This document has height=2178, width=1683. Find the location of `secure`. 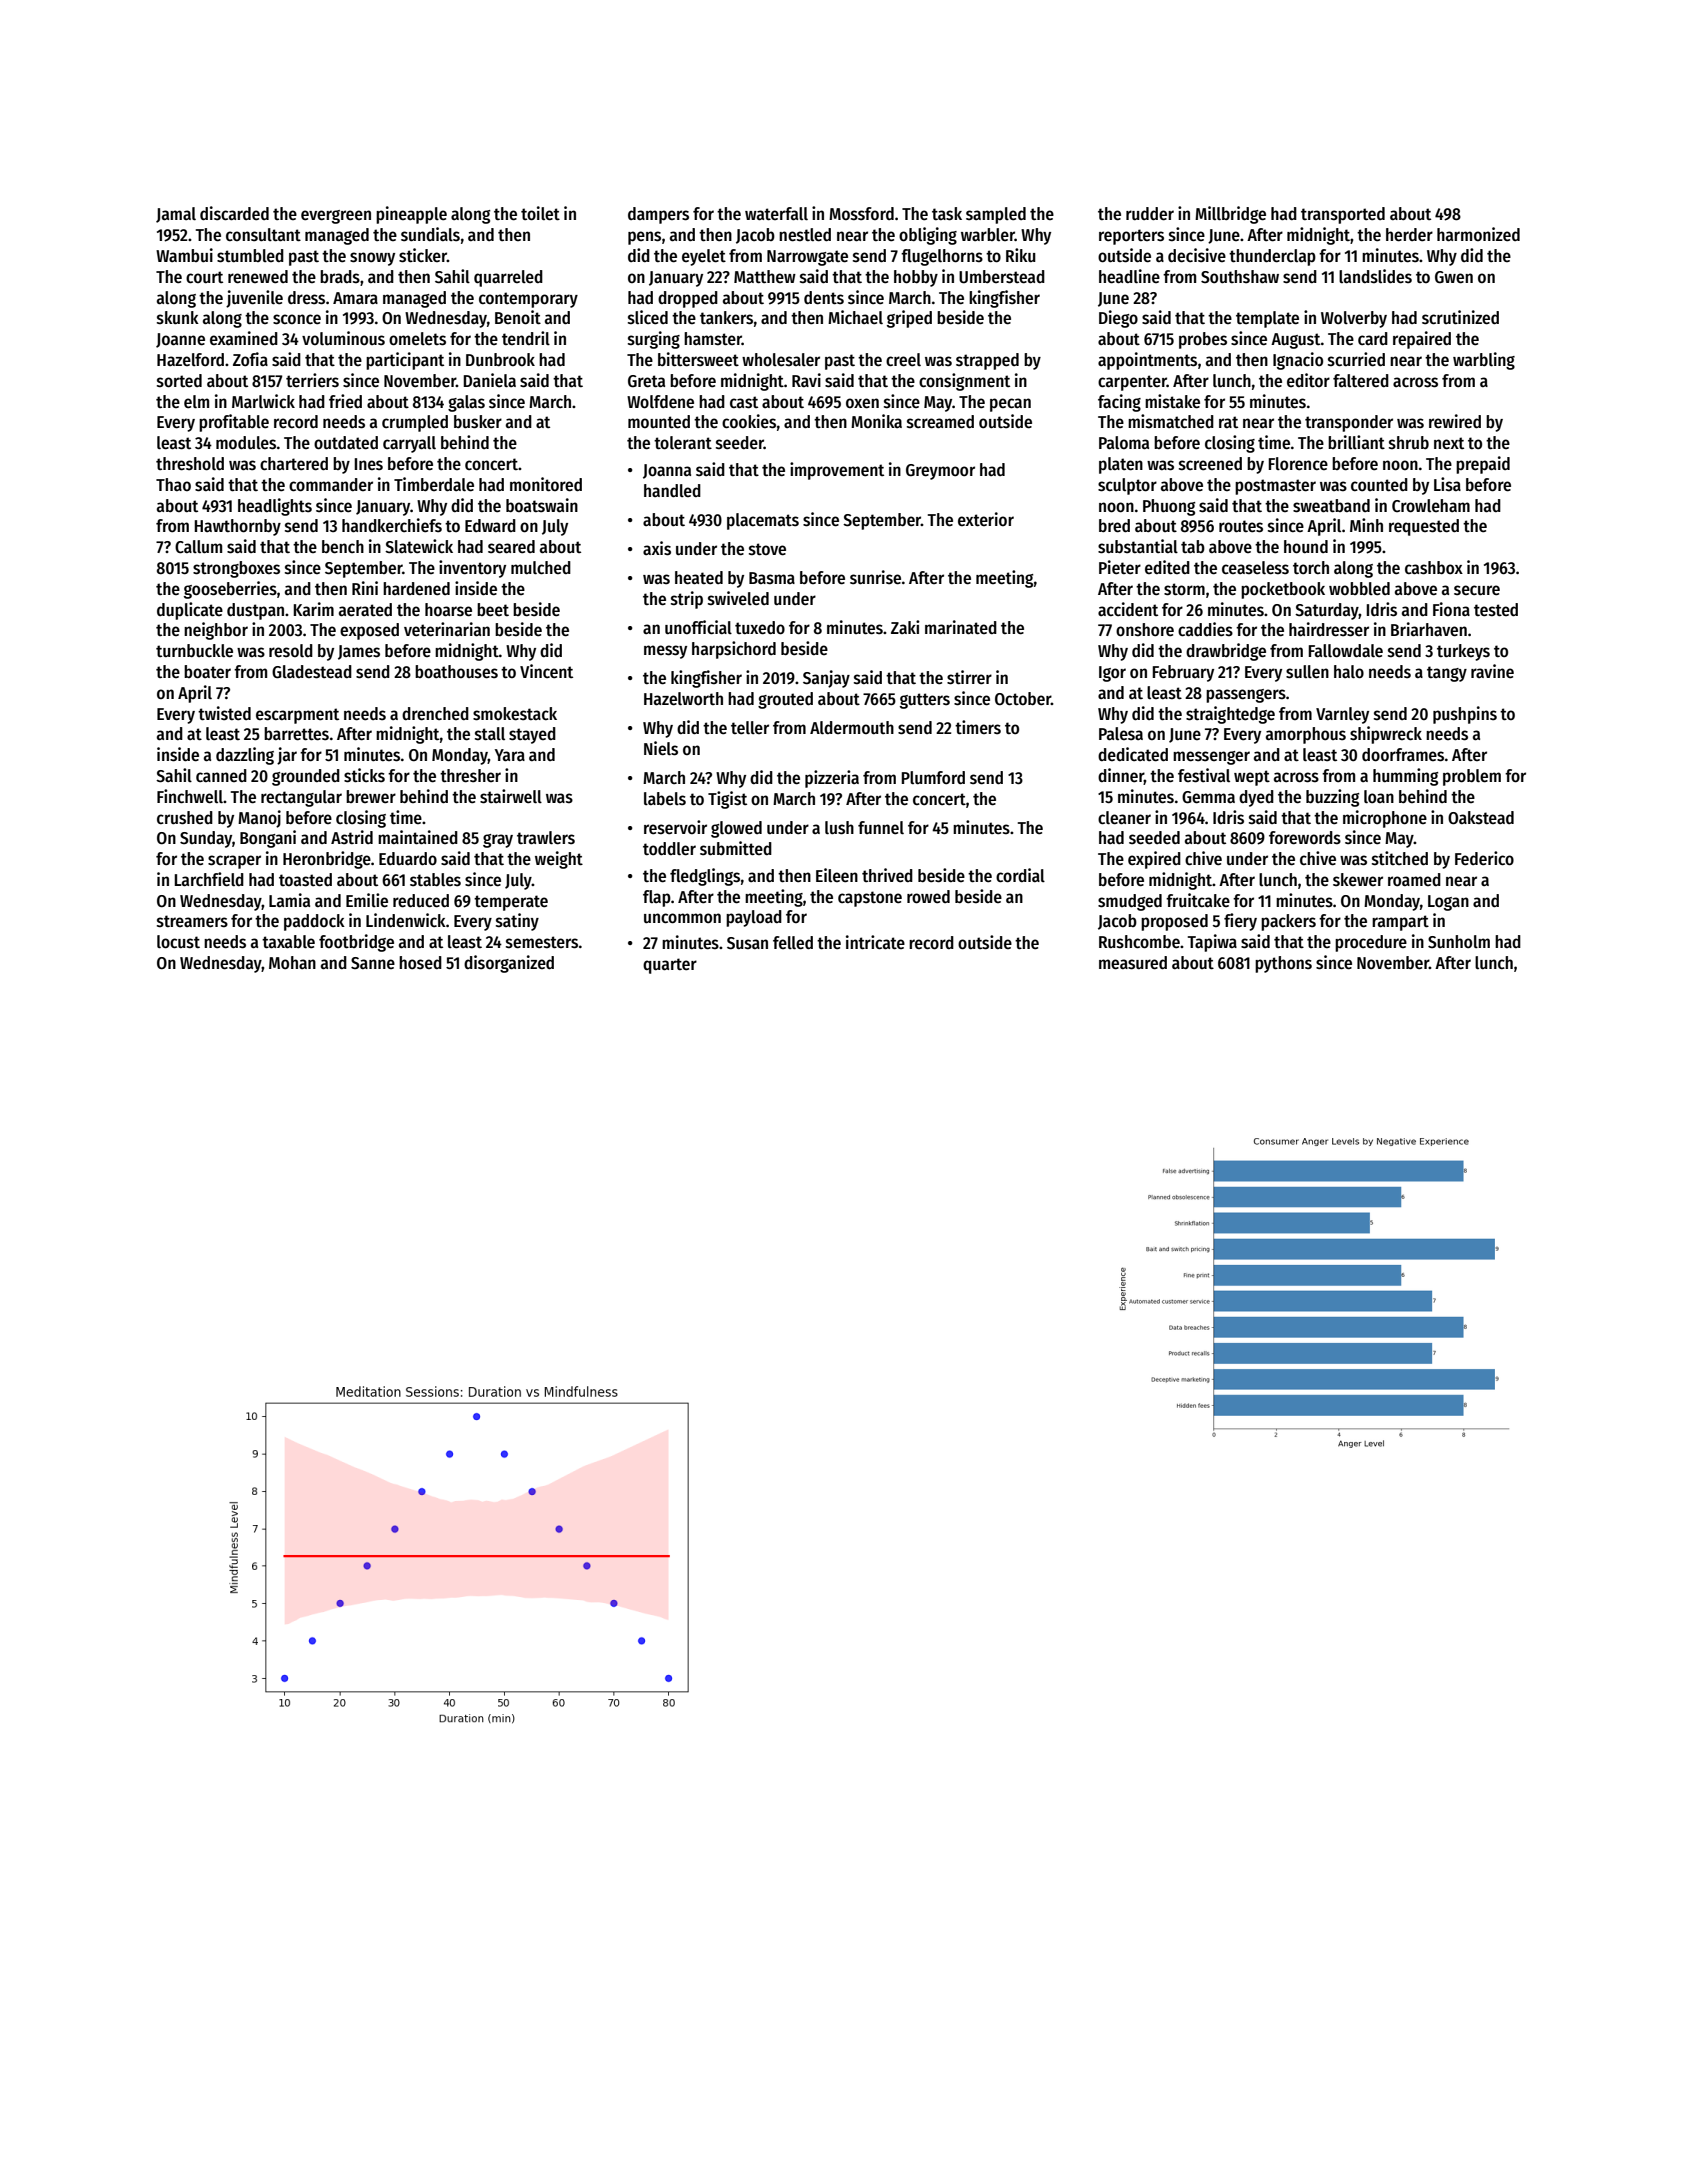

secure is located at coordinates (1477, 590).
